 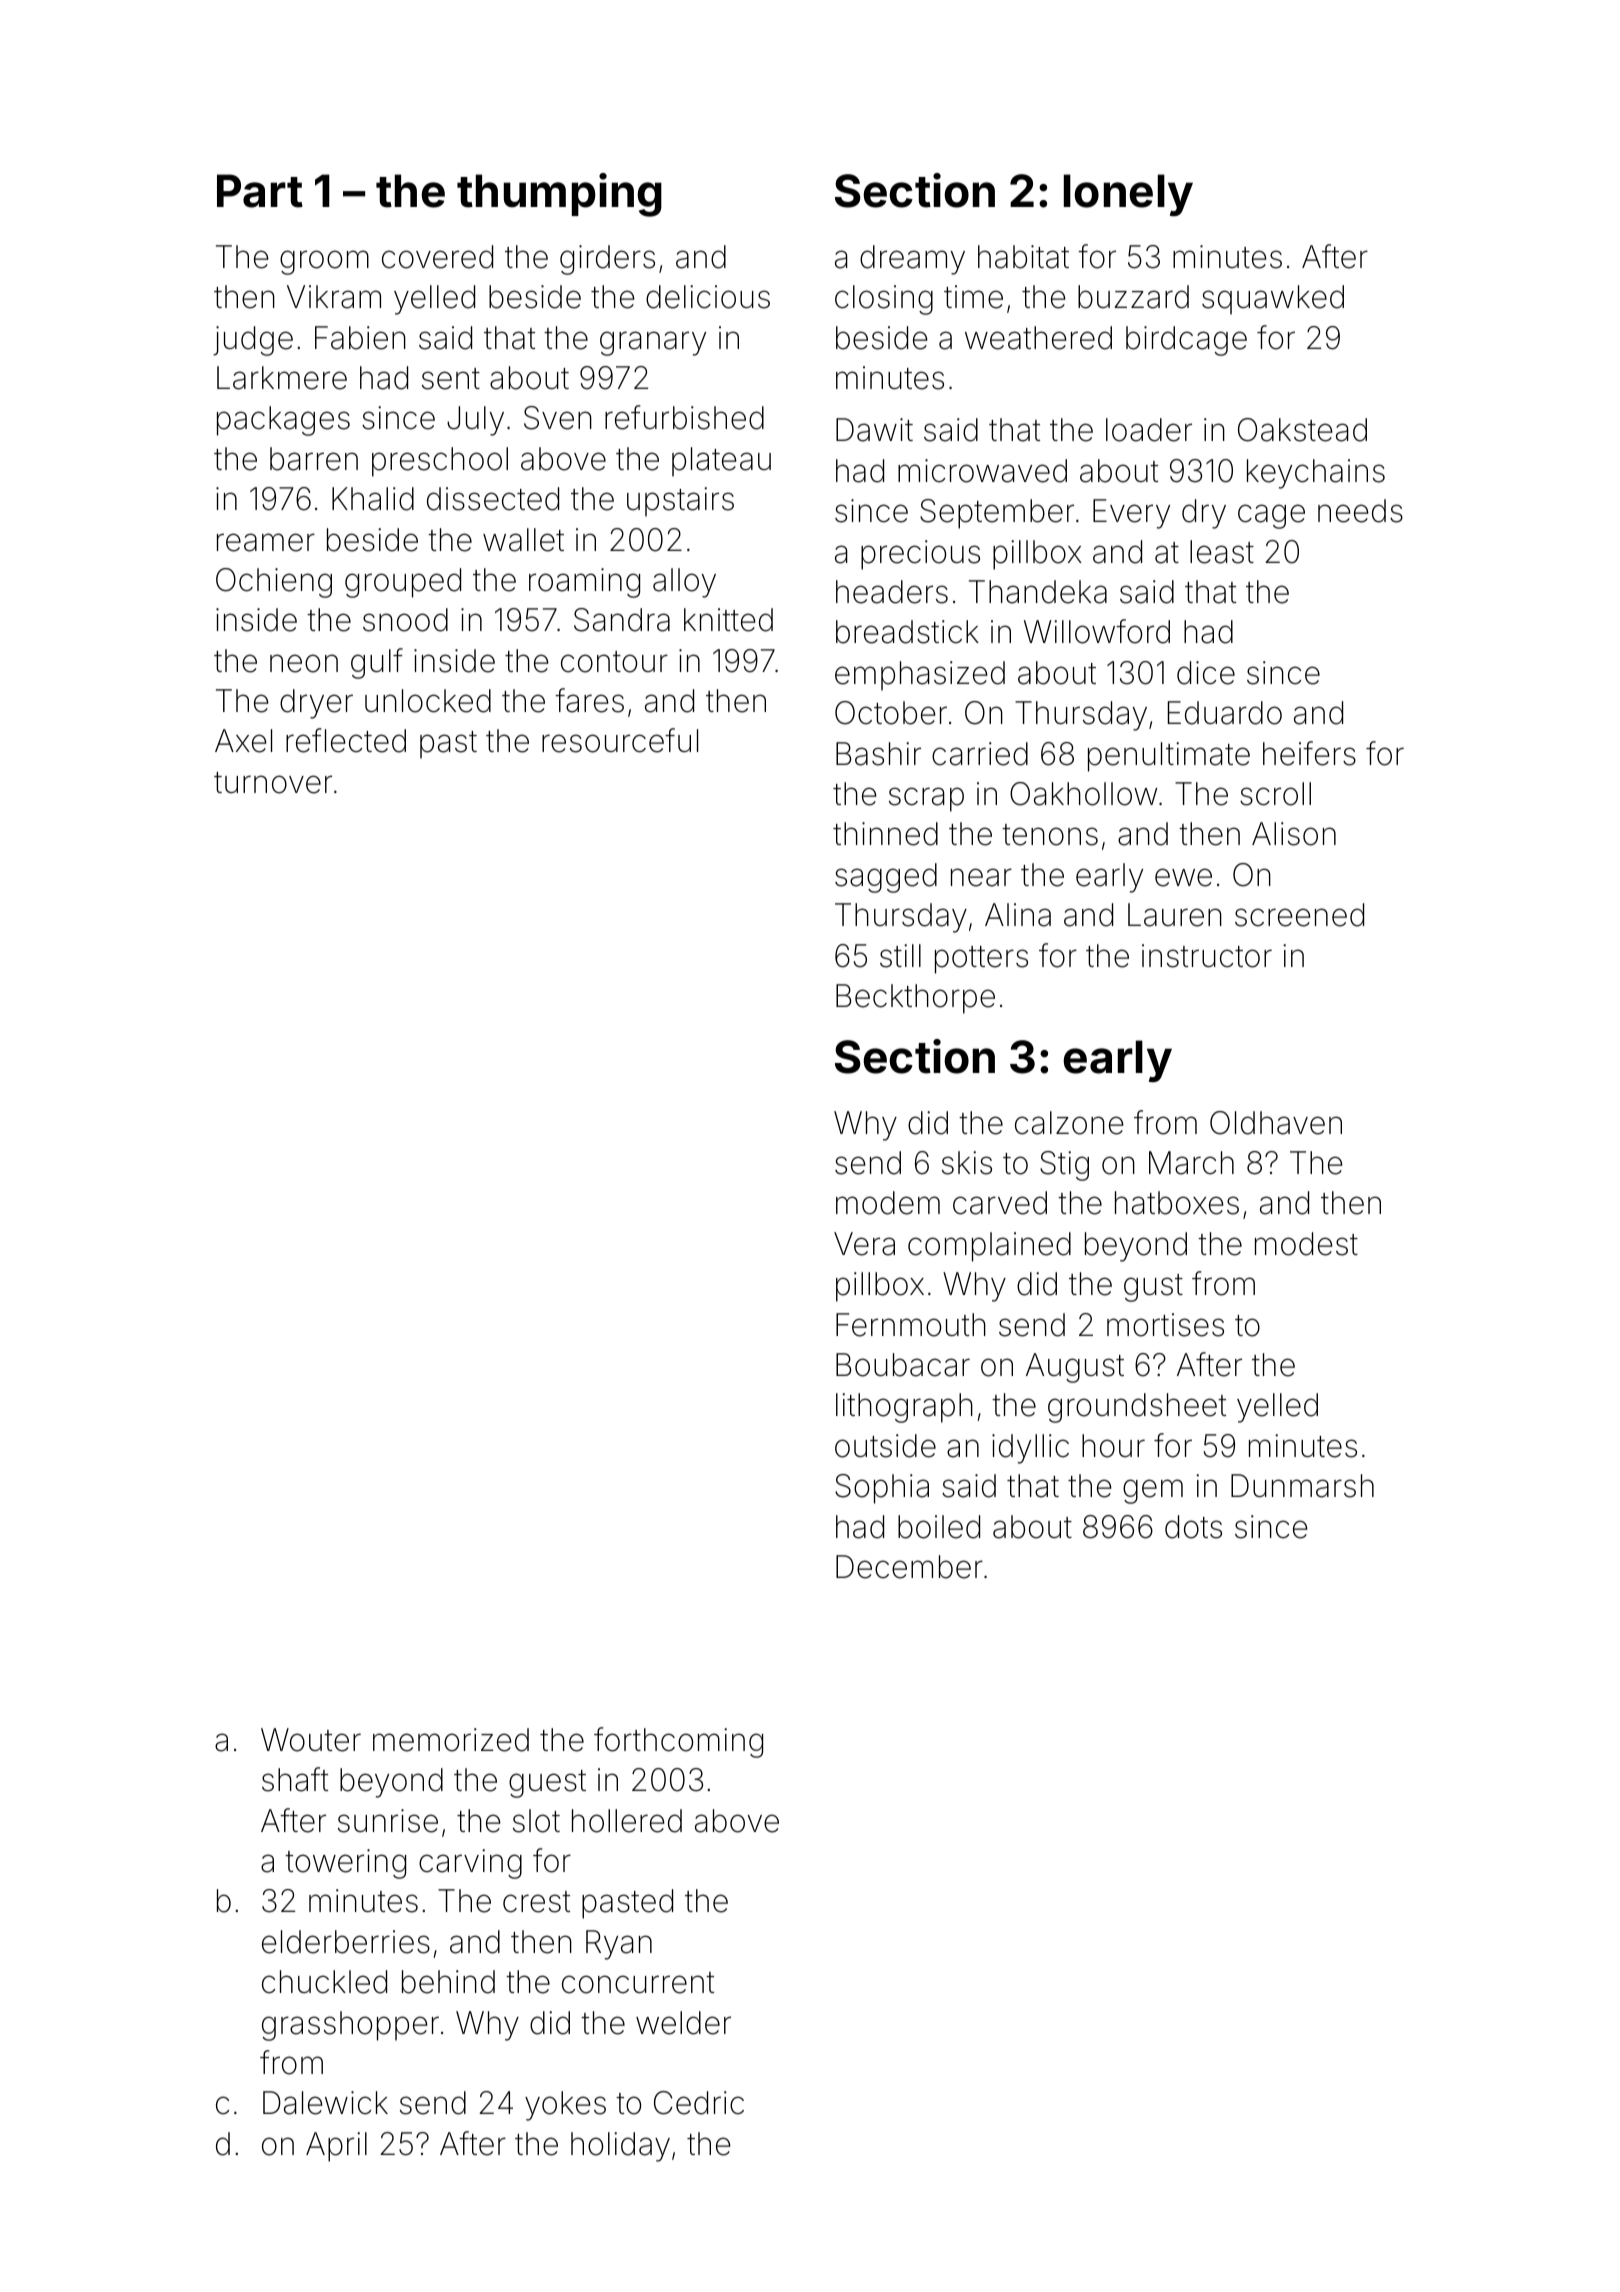 What do you see at coordinates (981, 877) in the screenshot?
I see `near` at bounding box center [981, 877].
